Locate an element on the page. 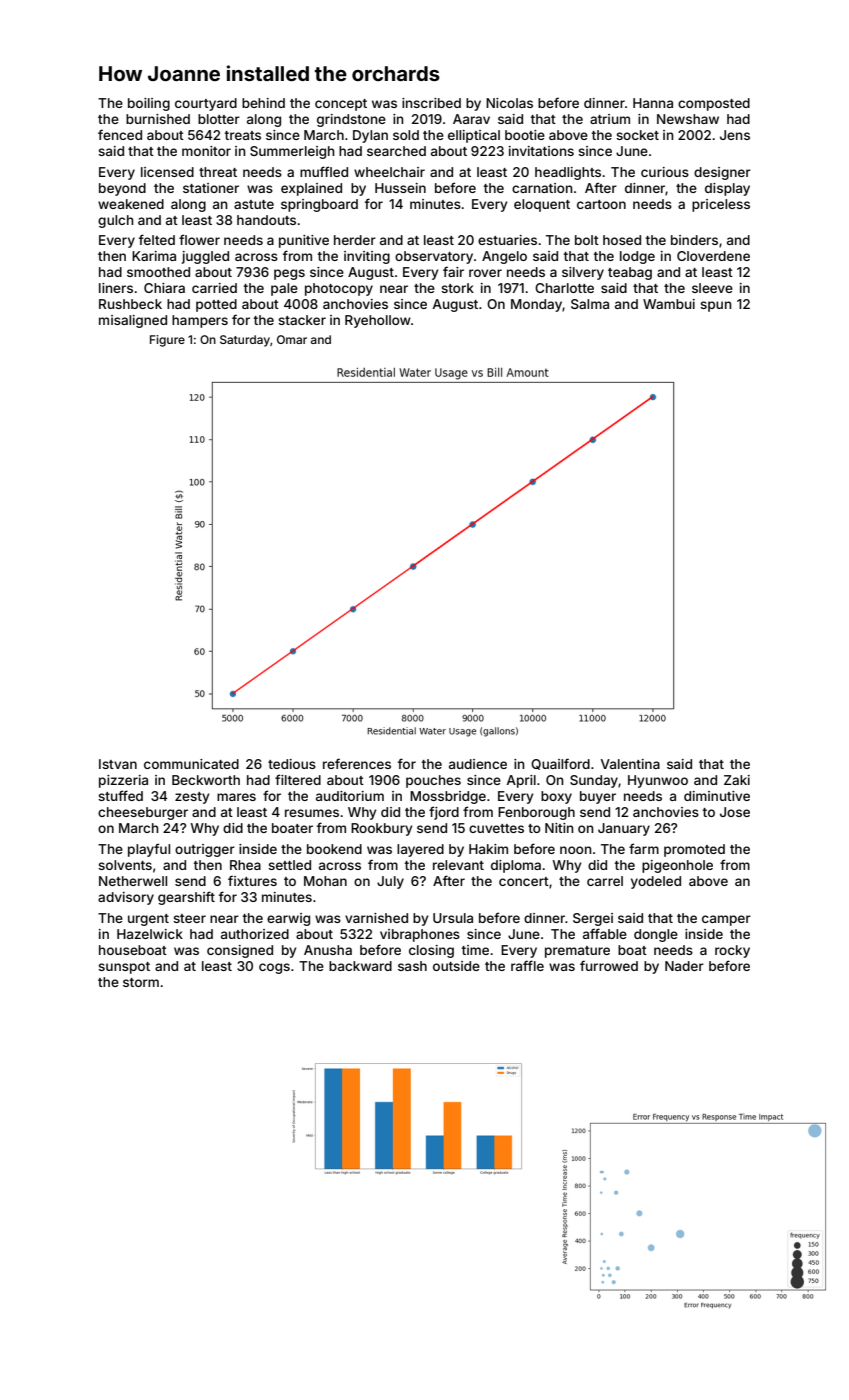 The image size is (849, 1400). Hanna is located at coordinates (653, 103).
